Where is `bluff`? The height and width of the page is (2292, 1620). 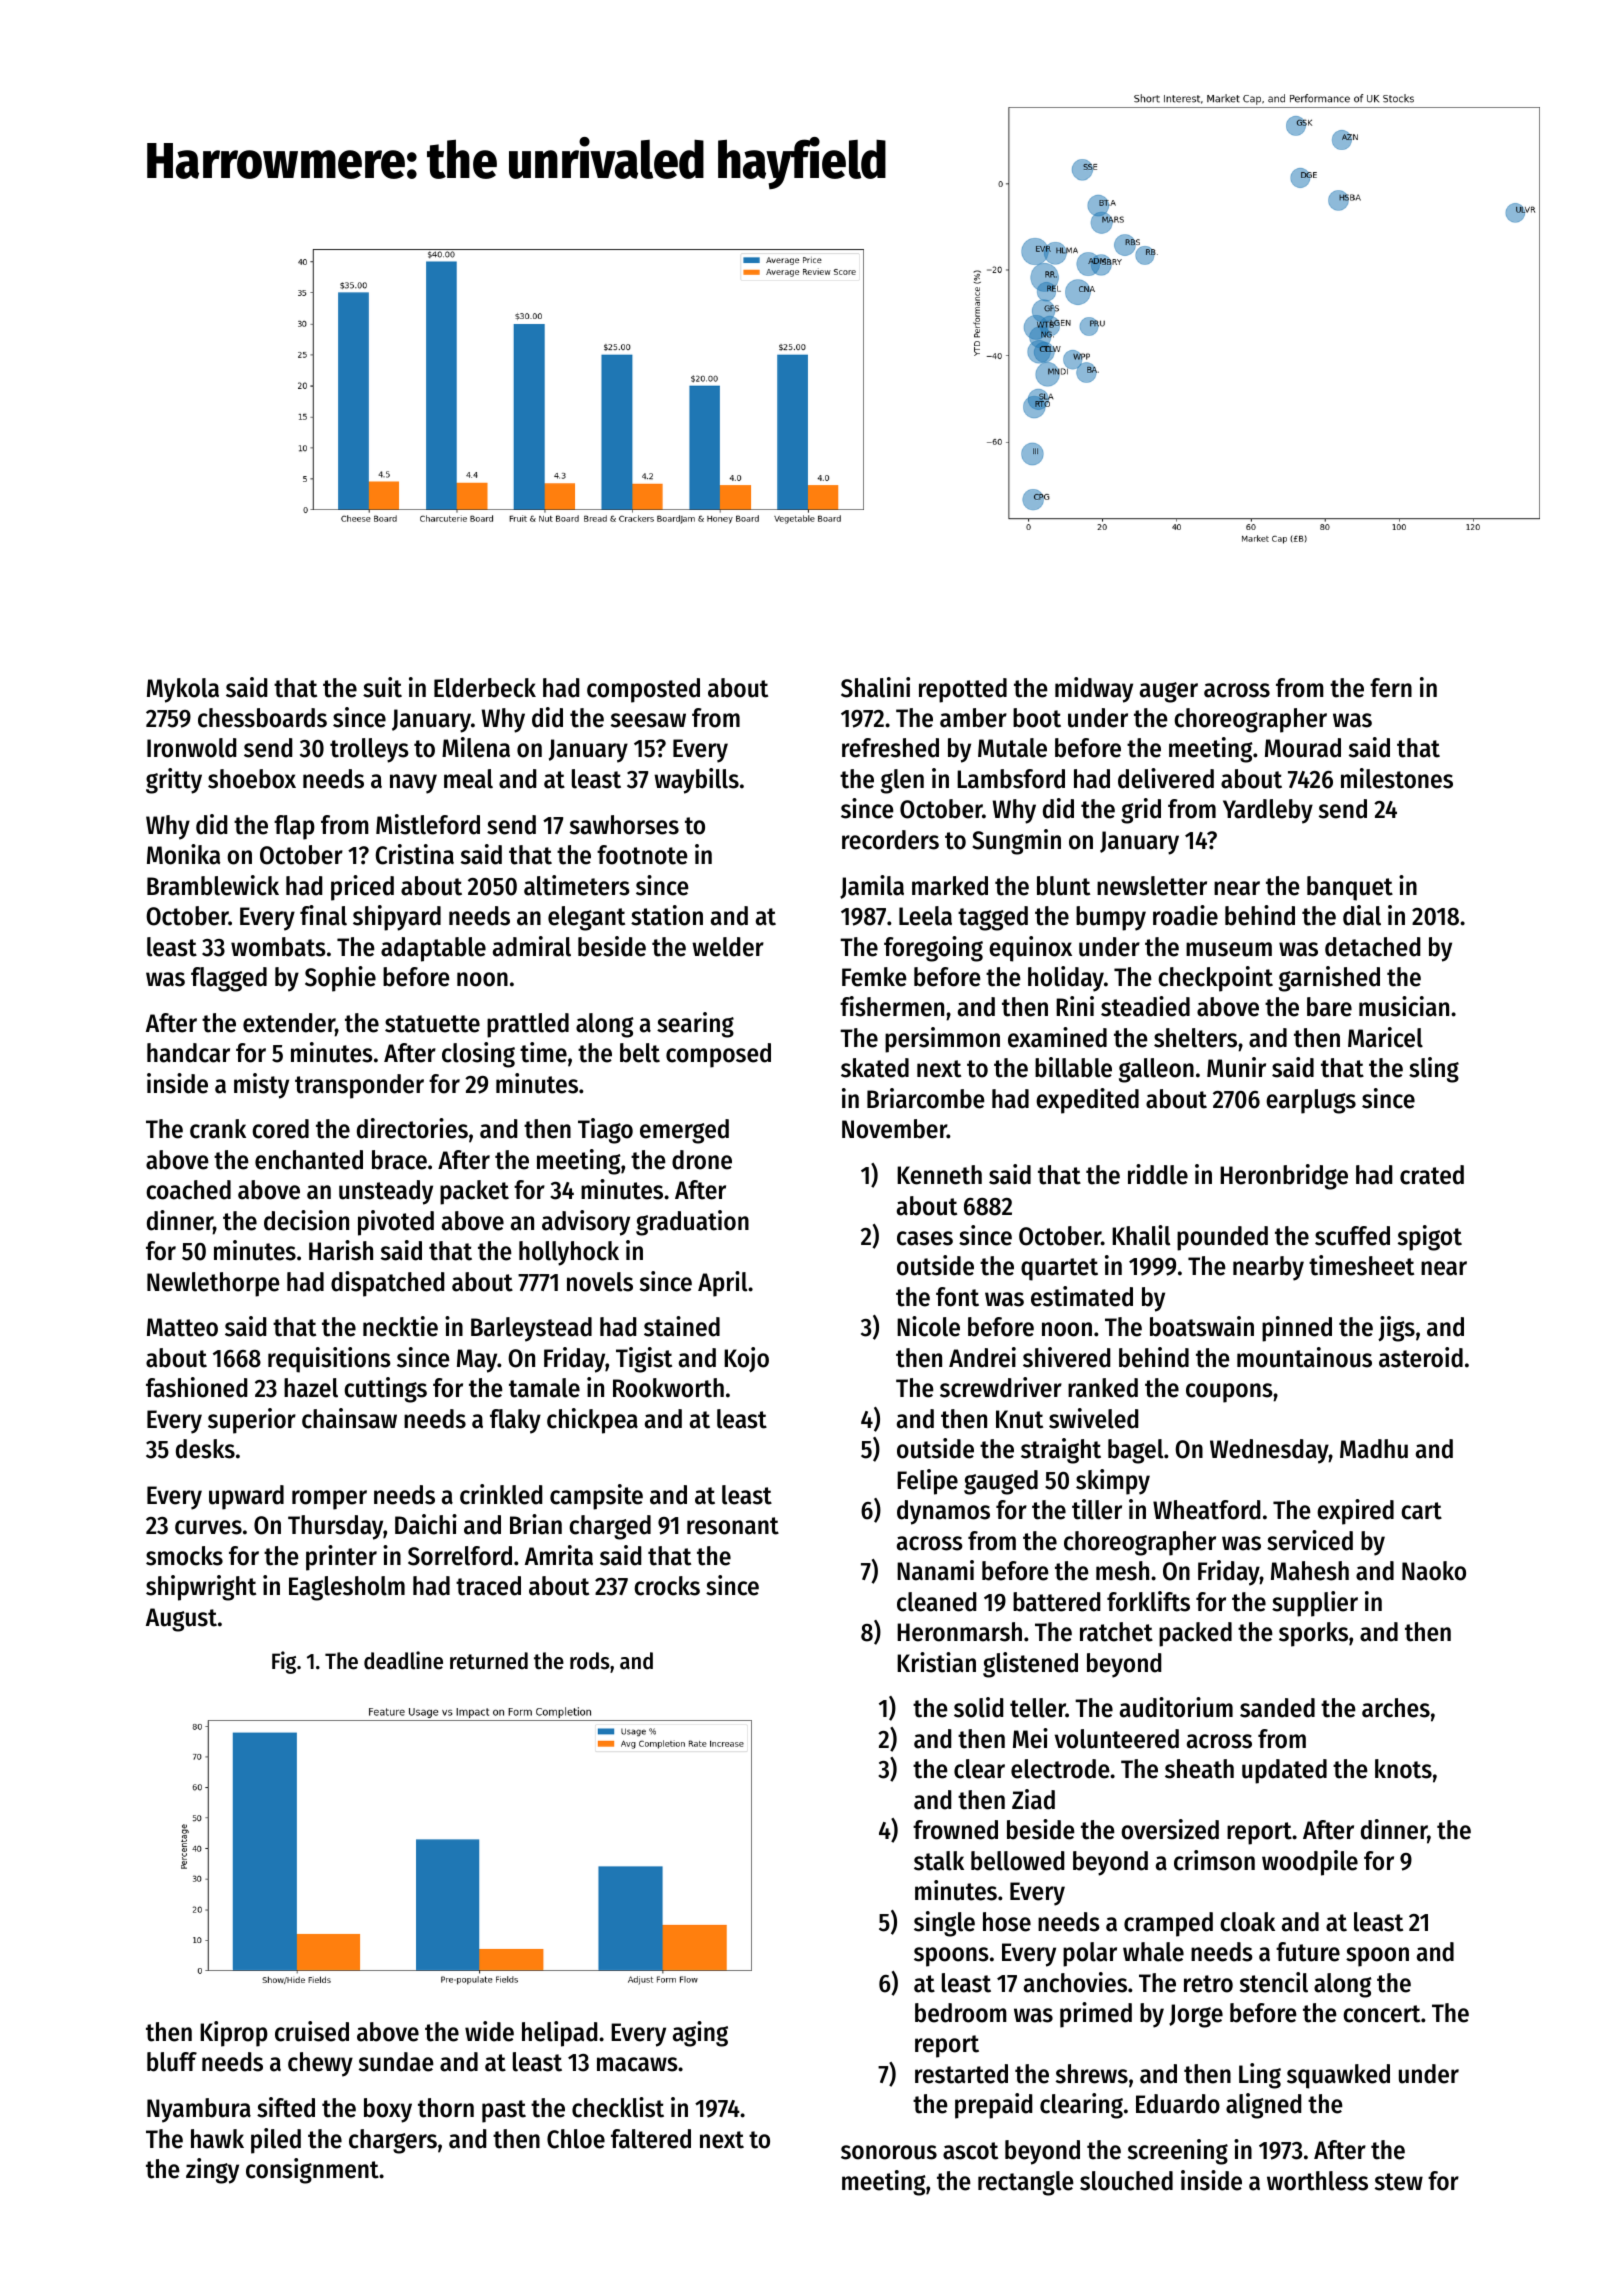 bluff is located at coordinates (172, 2062).
